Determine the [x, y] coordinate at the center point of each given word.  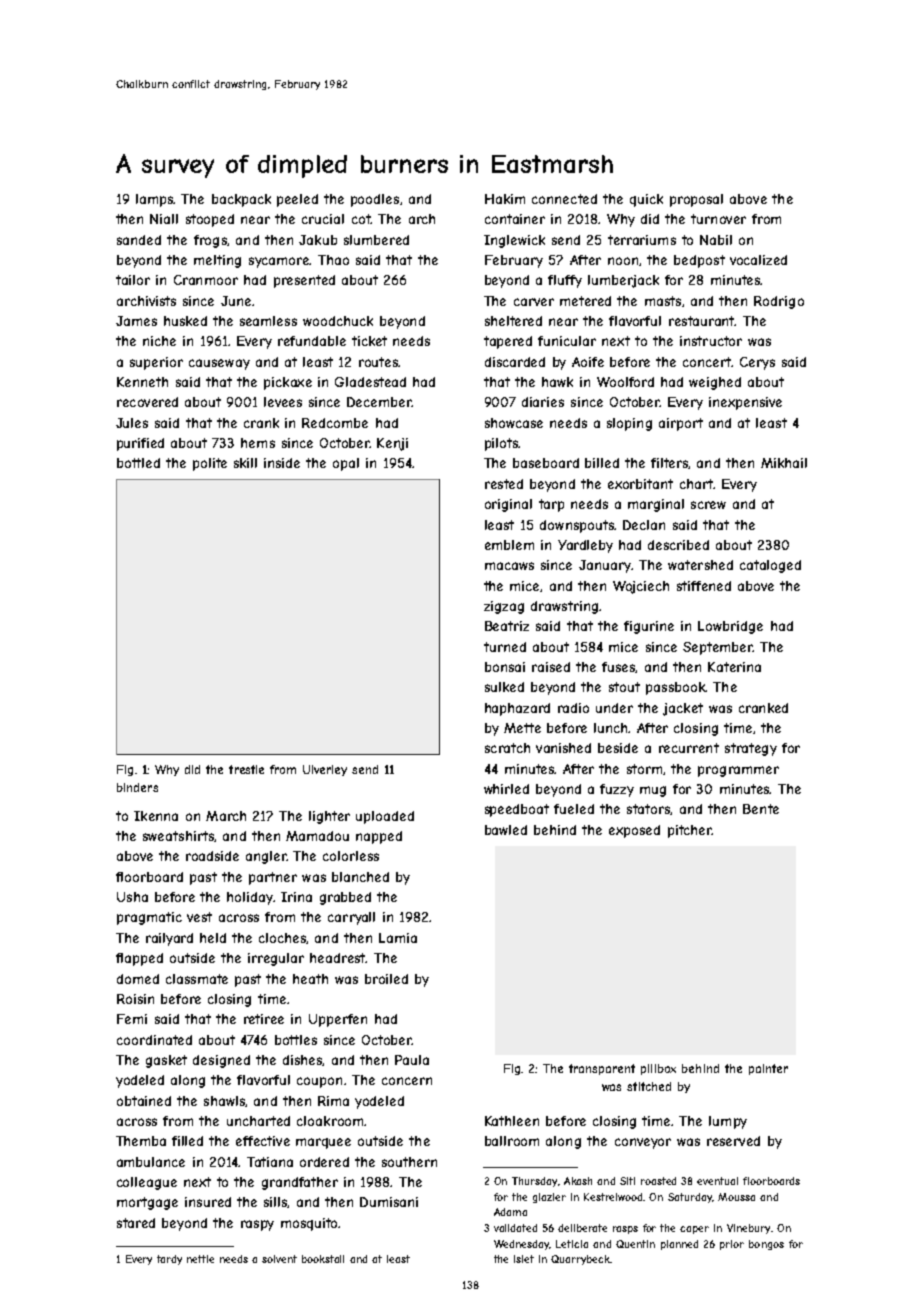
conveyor [643, 1143]
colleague [147, 1183]
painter [768, 1069]
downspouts [577, 526]
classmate [197, 979]
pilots [501, 444]
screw [708, 505]
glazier [549, 1198]
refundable [312, 341]
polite [210, 464]
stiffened [704, 586]
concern [407, 1081]
